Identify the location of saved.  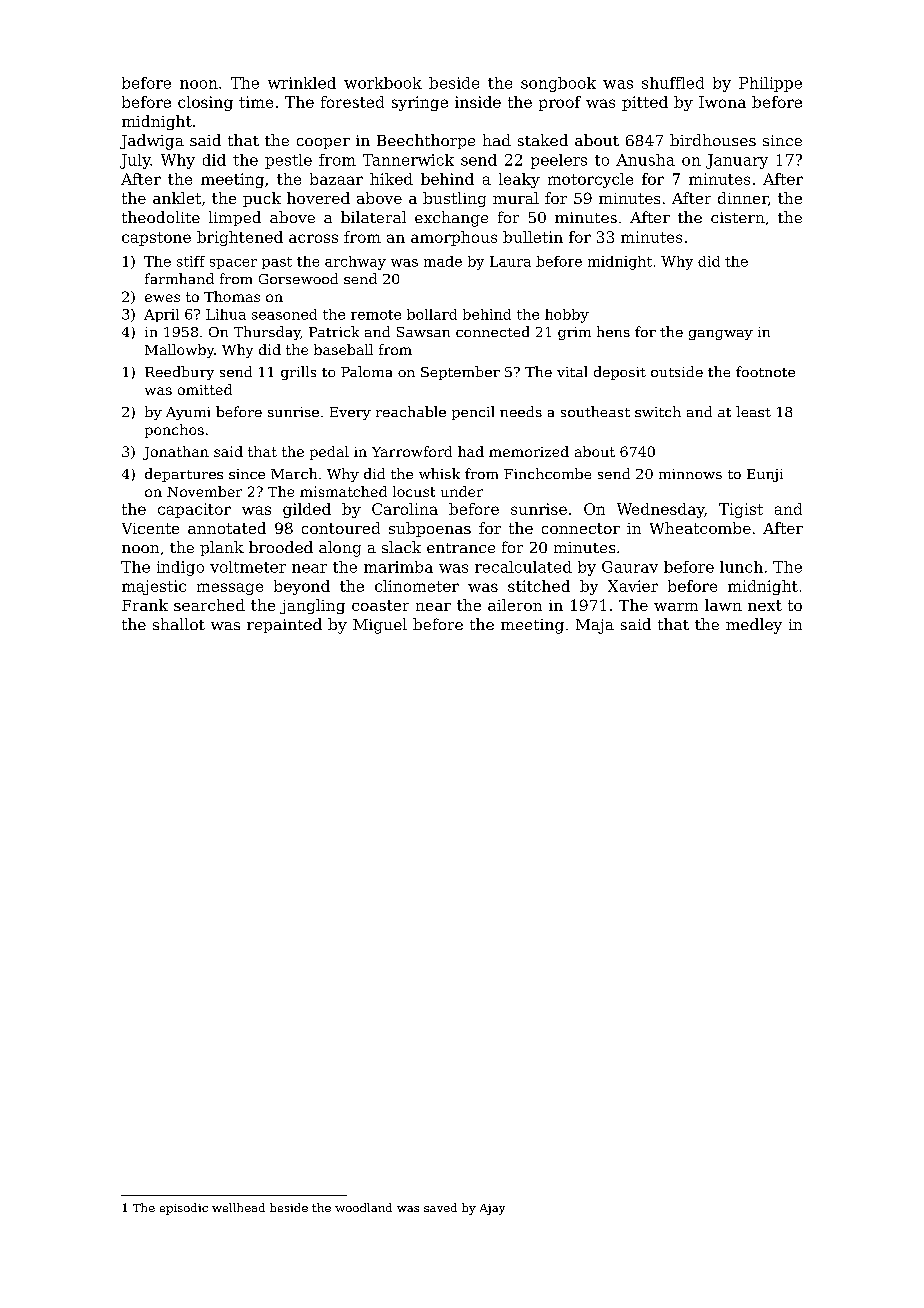
(440, 1207).
